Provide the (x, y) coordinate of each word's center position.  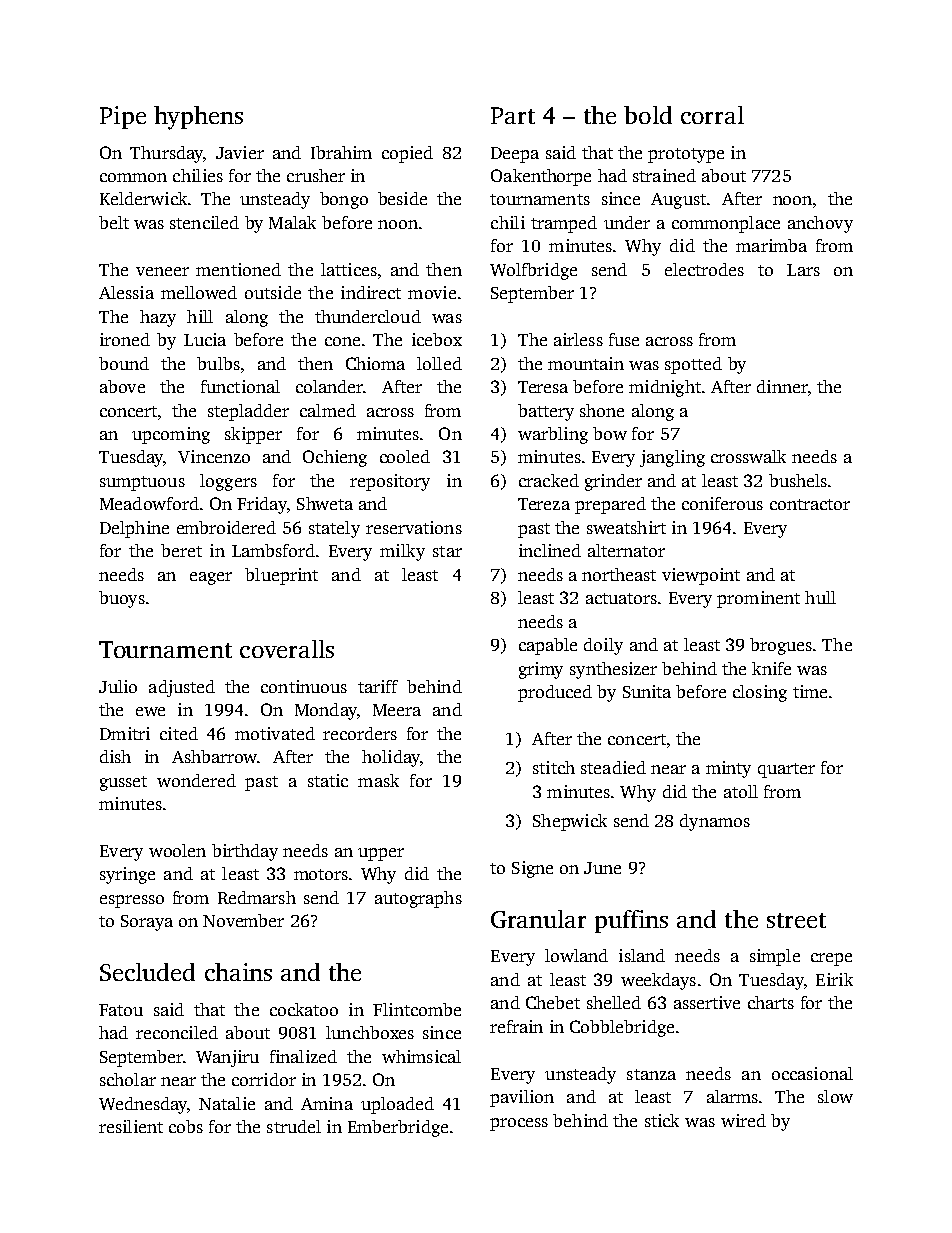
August (678, 201)
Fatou (121, 1010)
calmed (328, 410)
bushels (798, 480)
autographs (418, 899)
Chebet (553, 1002)
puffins (631, 921)
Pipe (123, 117)
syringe (127, 875)
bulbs (218, 363)
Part (513, 115)
